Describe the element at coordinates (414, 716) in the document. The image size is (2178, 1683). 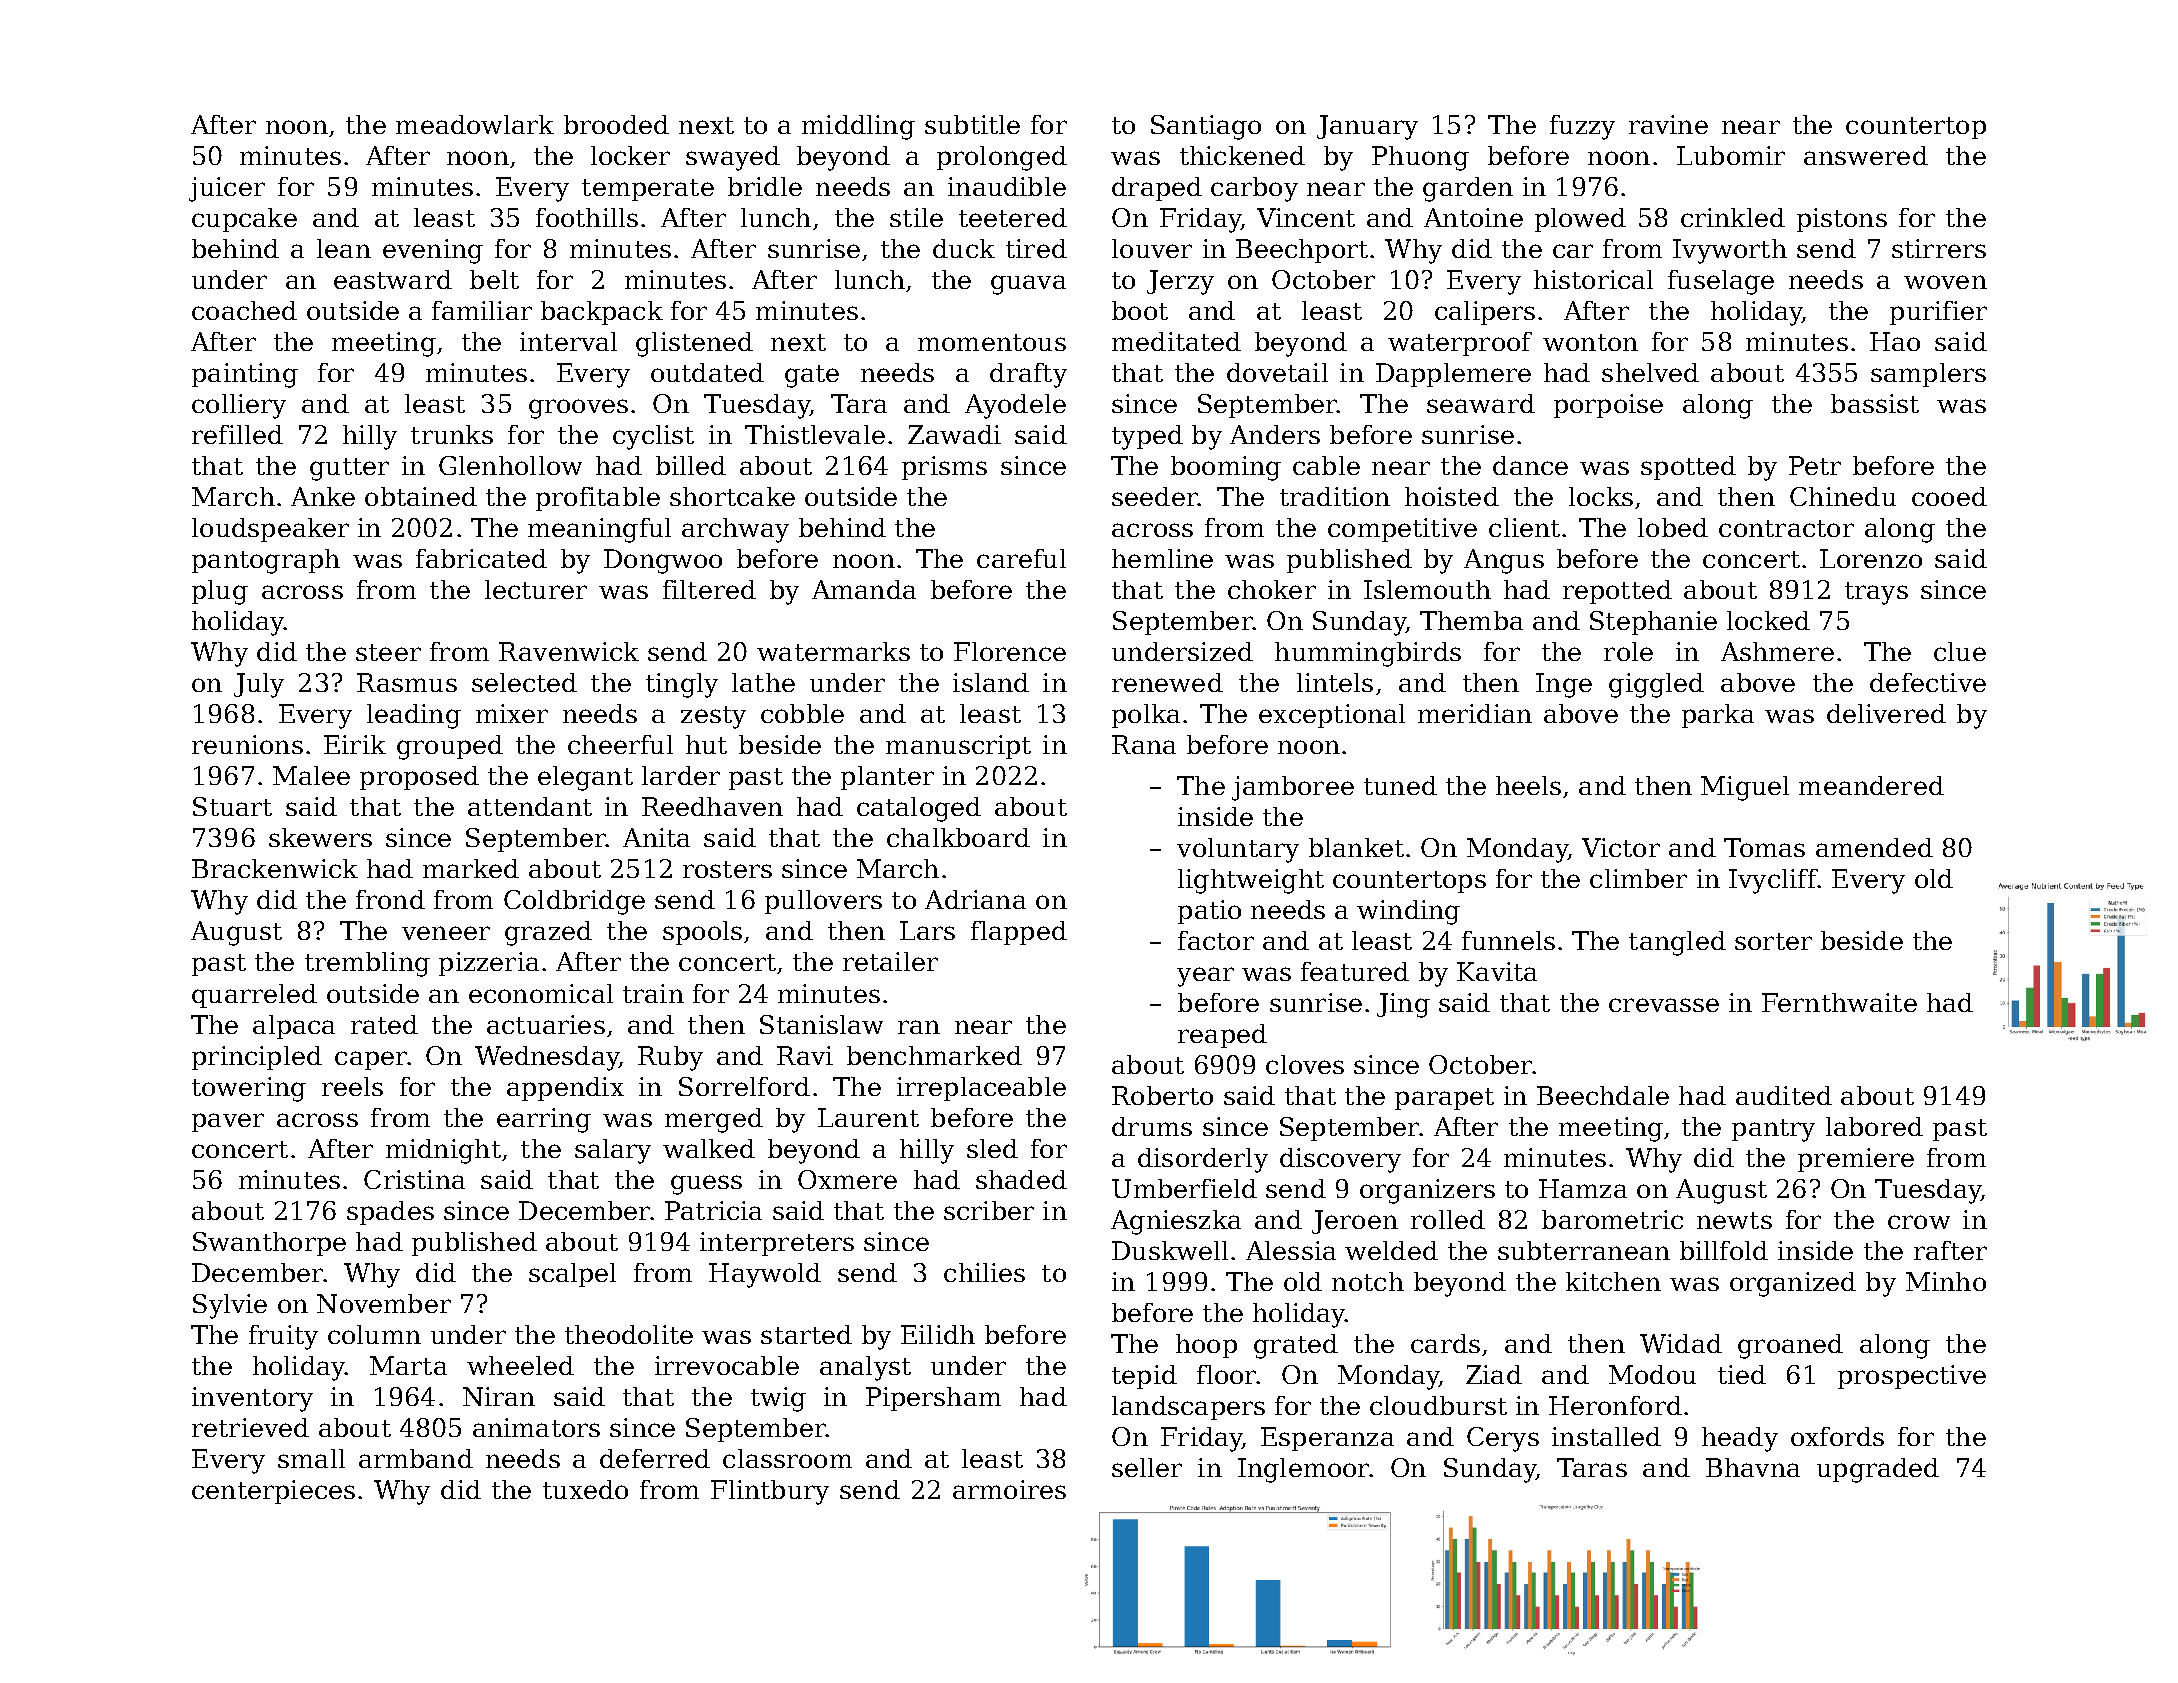
I see `leading` at that location.
